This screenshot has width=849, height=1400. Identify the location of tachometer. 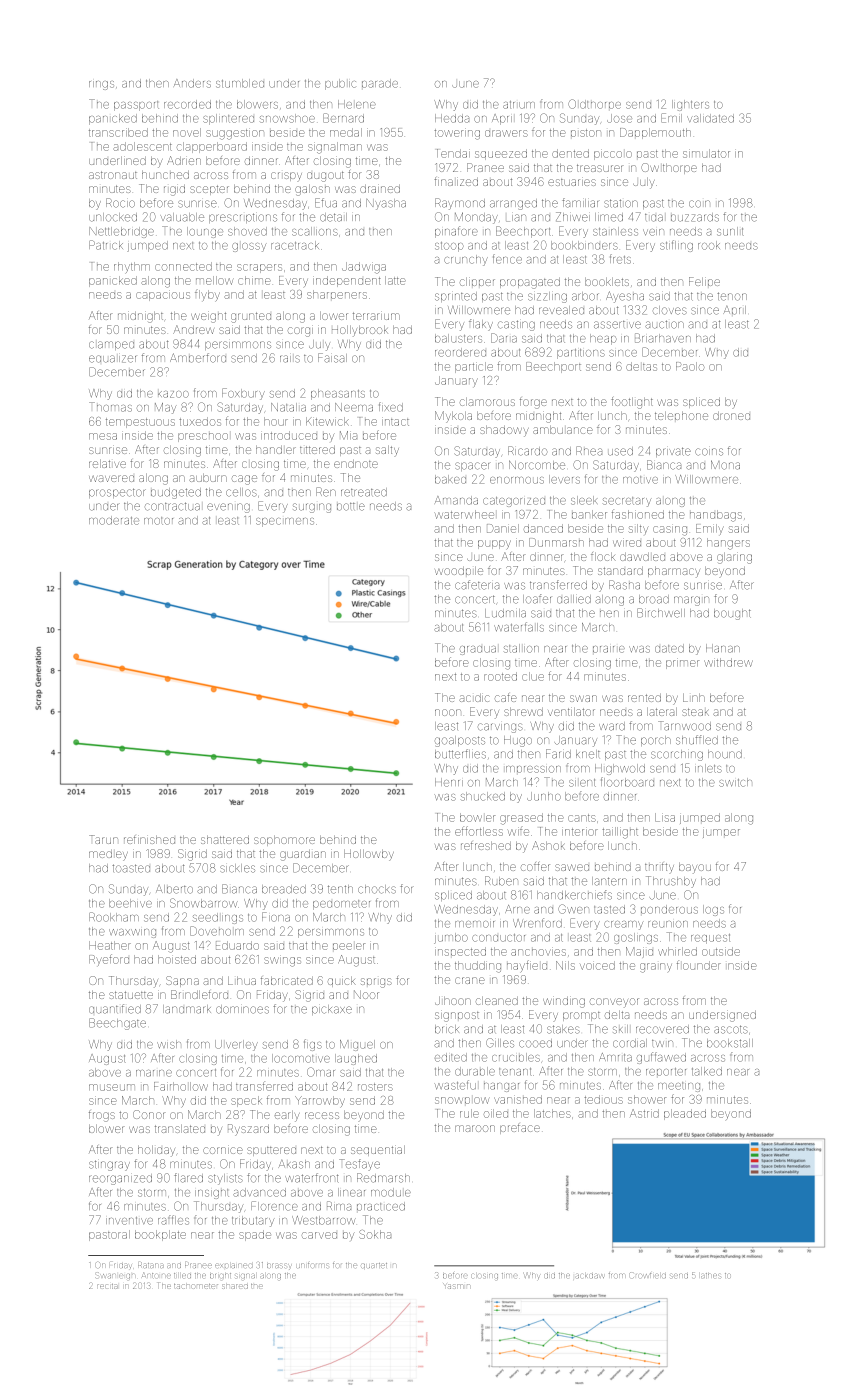
(196, 1286).
